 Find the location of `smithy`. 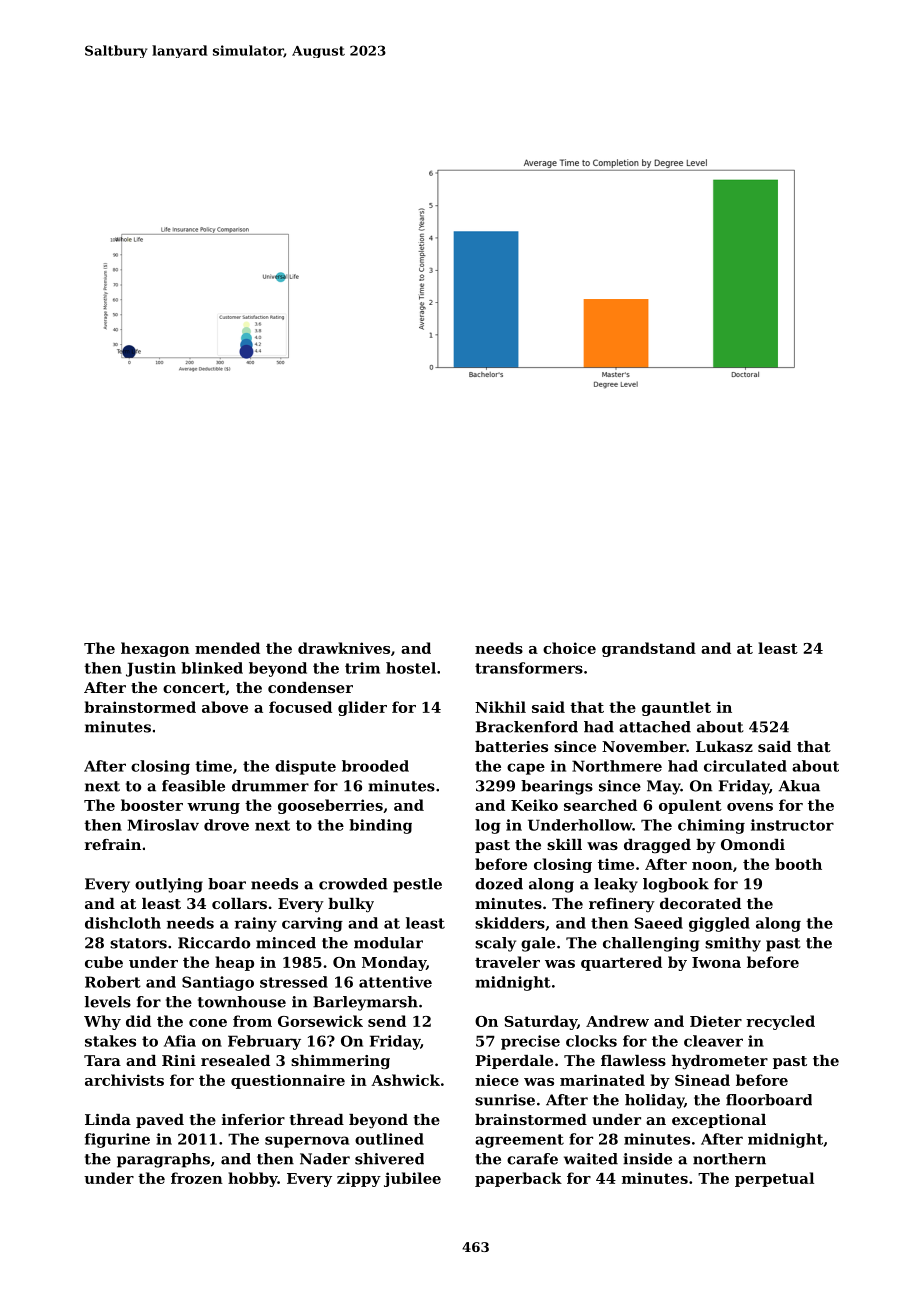

smithy is located at coordinates (733, 944).
